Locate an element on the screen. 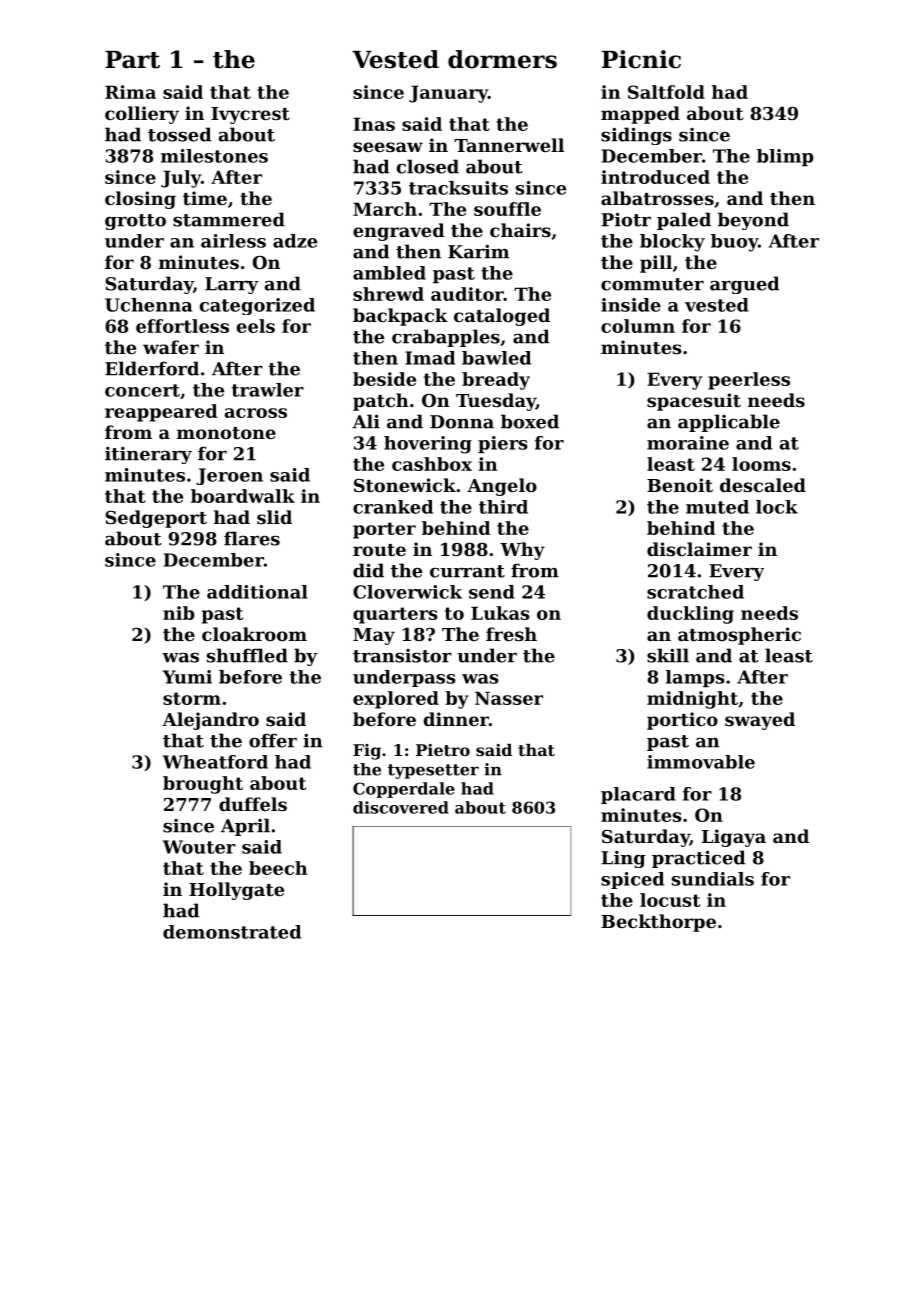  Saltfold is located at coordinates (666, 92).
